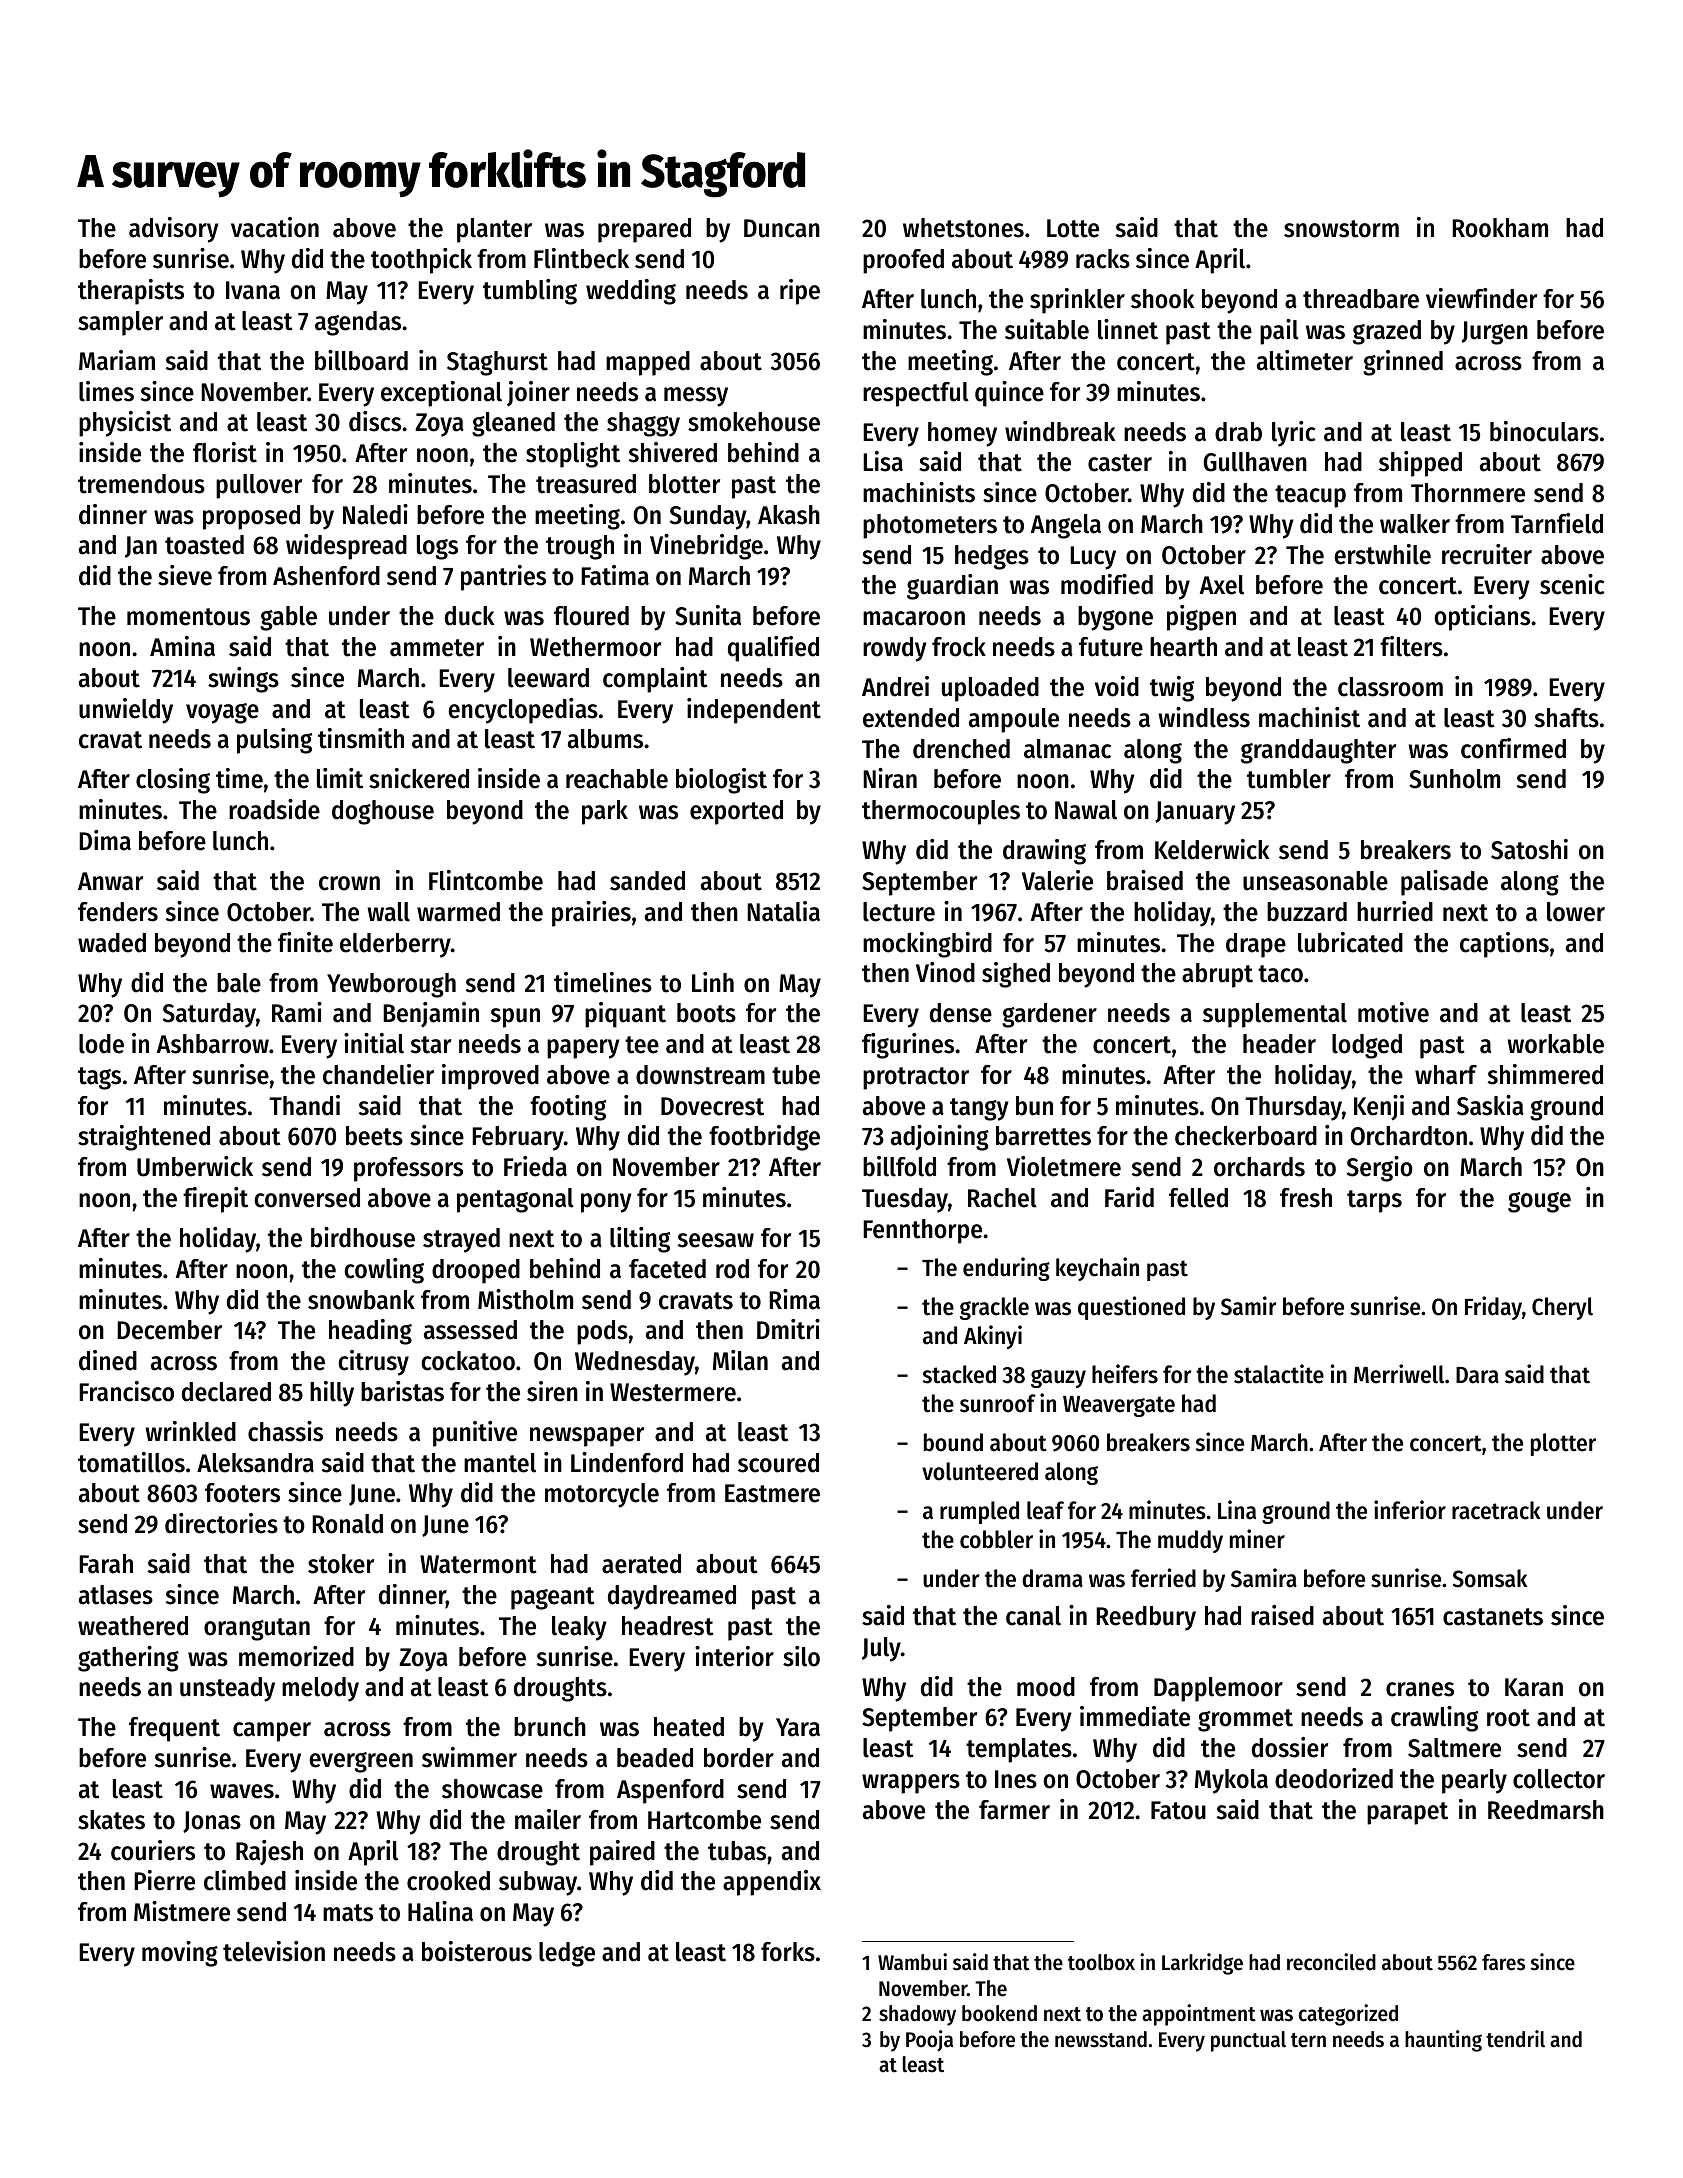 The height and width of the document is (2178, 1683). What do you see at coordinates (1513, 748) in the document?
I see `confirmed` at bounding box center [1513, 748].
